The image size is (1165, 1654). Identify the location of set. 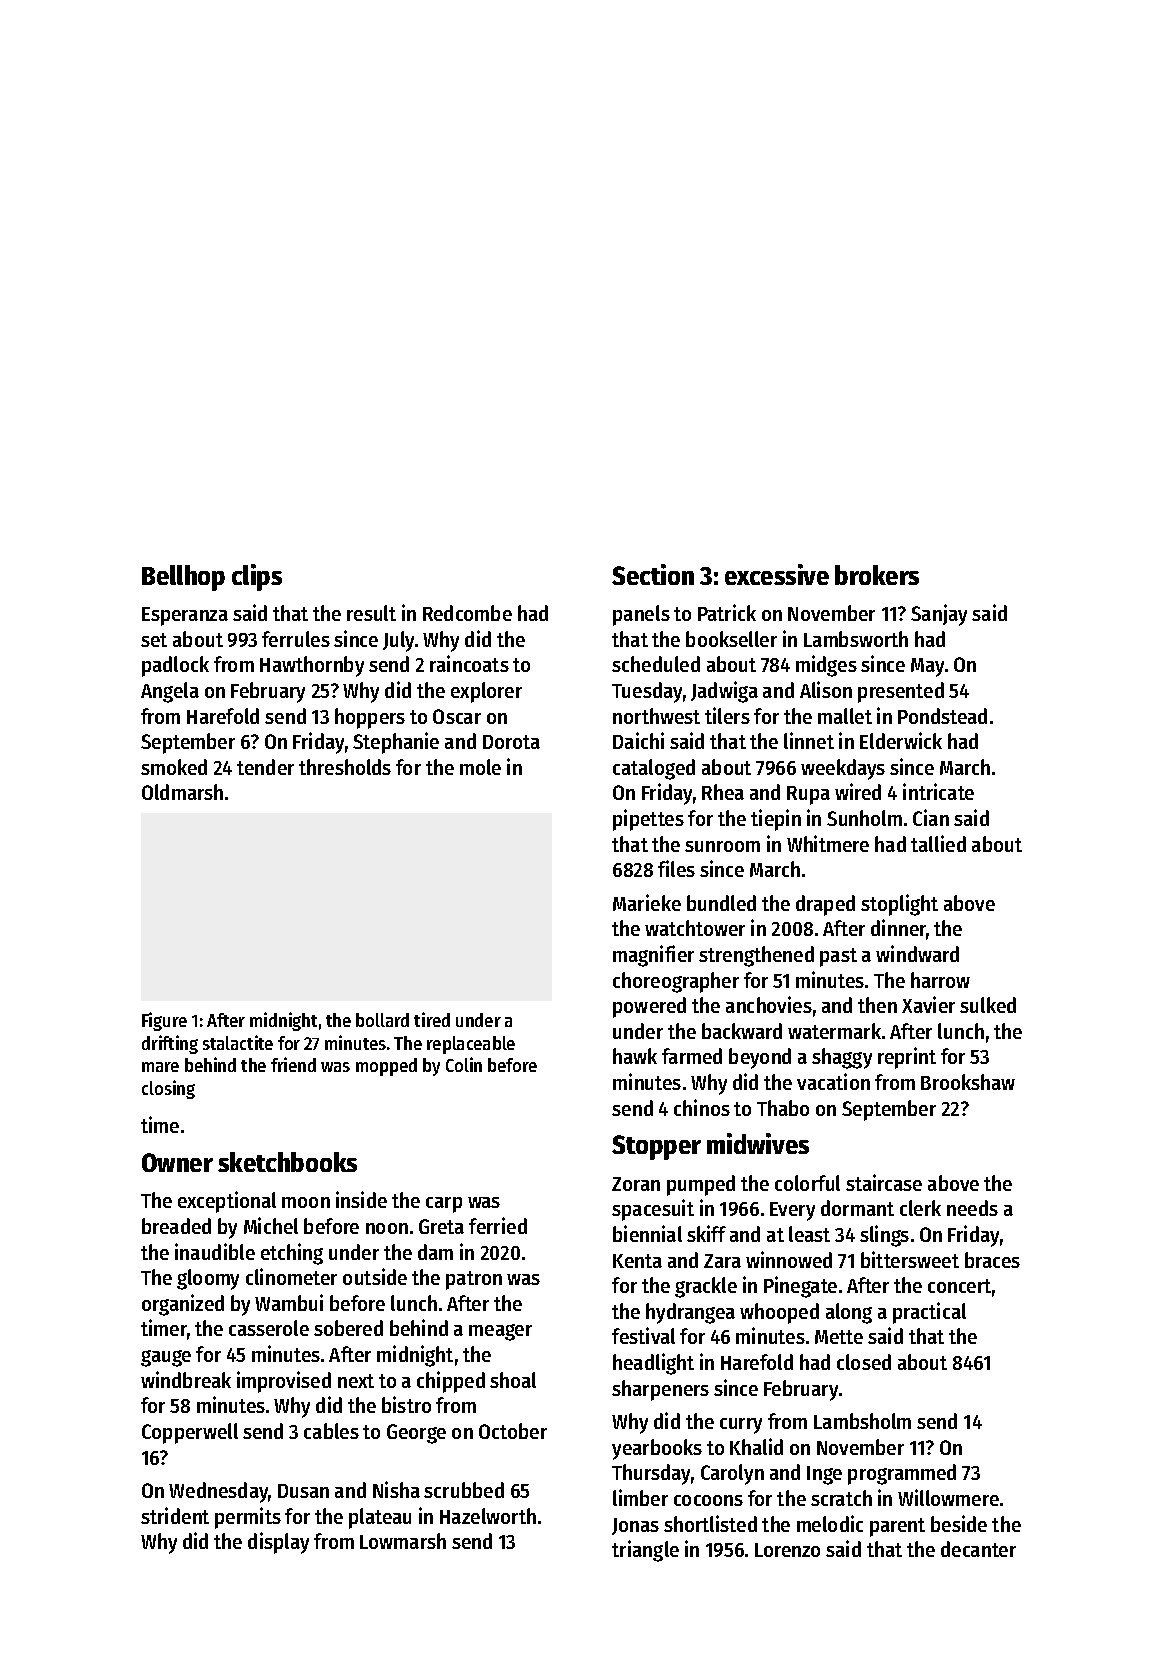
(154, 640).
